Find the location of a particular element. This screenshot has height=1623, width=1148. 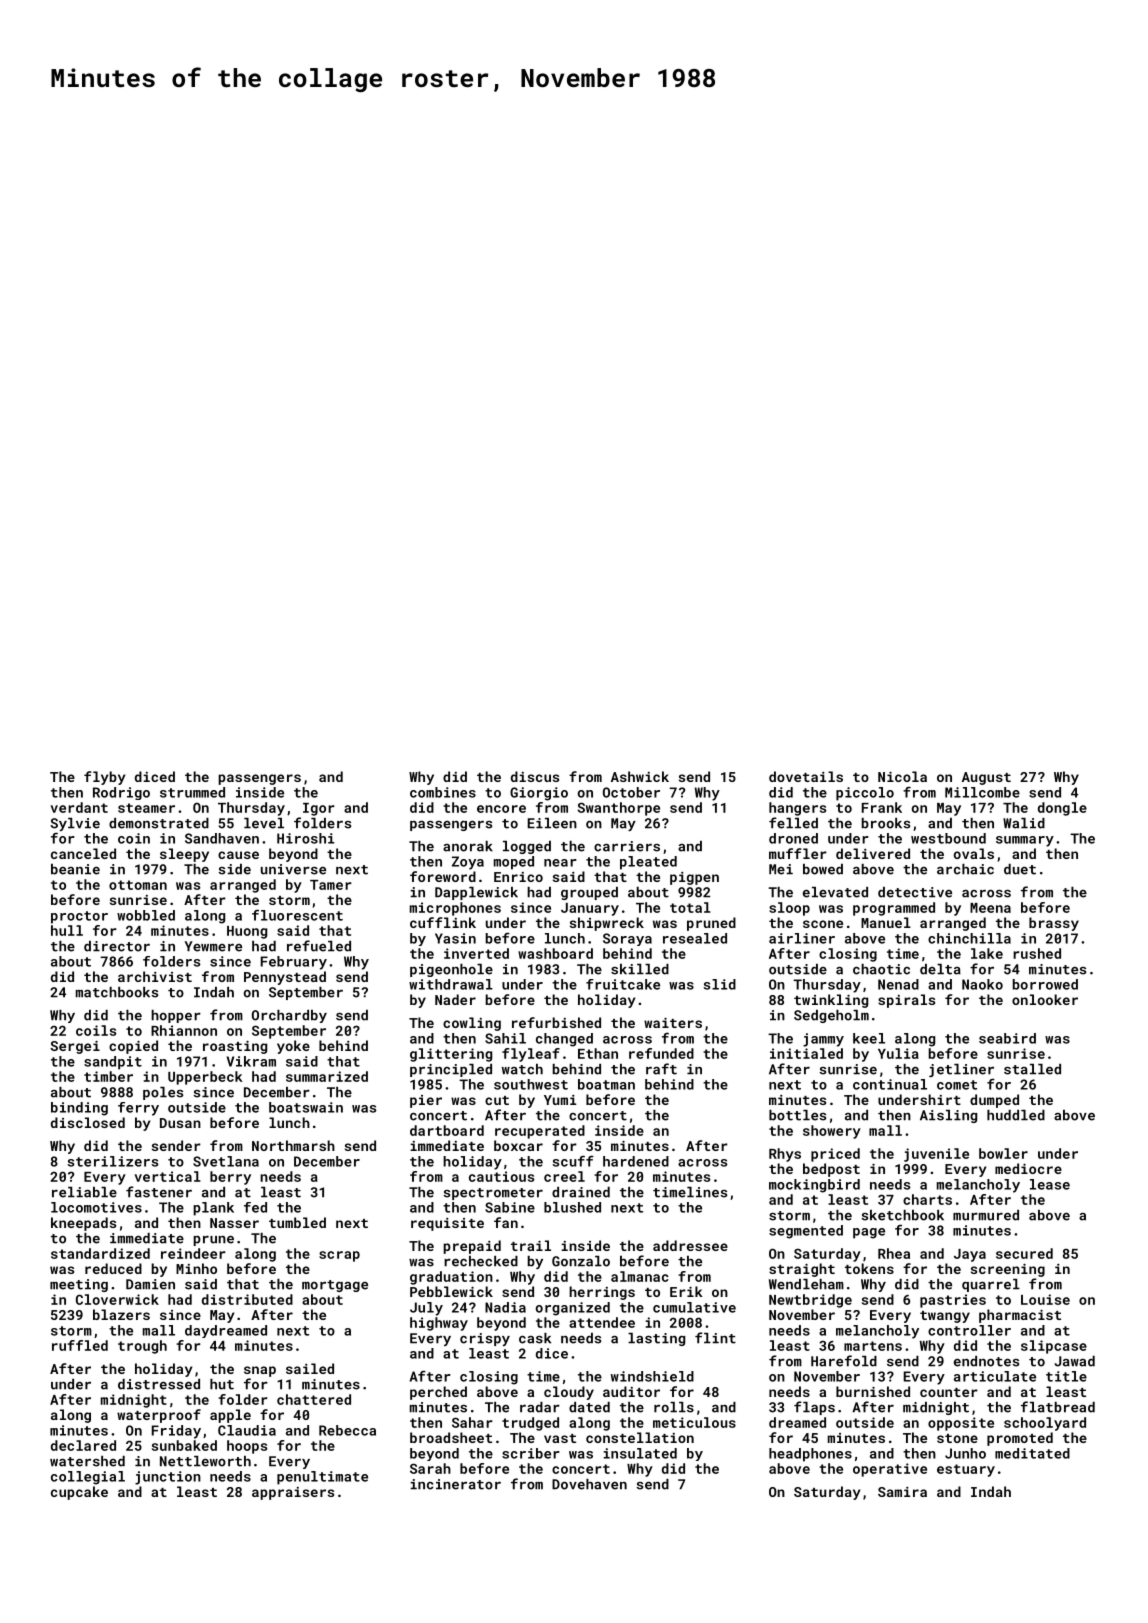

opposite is located at coordinates (961, 1424).
